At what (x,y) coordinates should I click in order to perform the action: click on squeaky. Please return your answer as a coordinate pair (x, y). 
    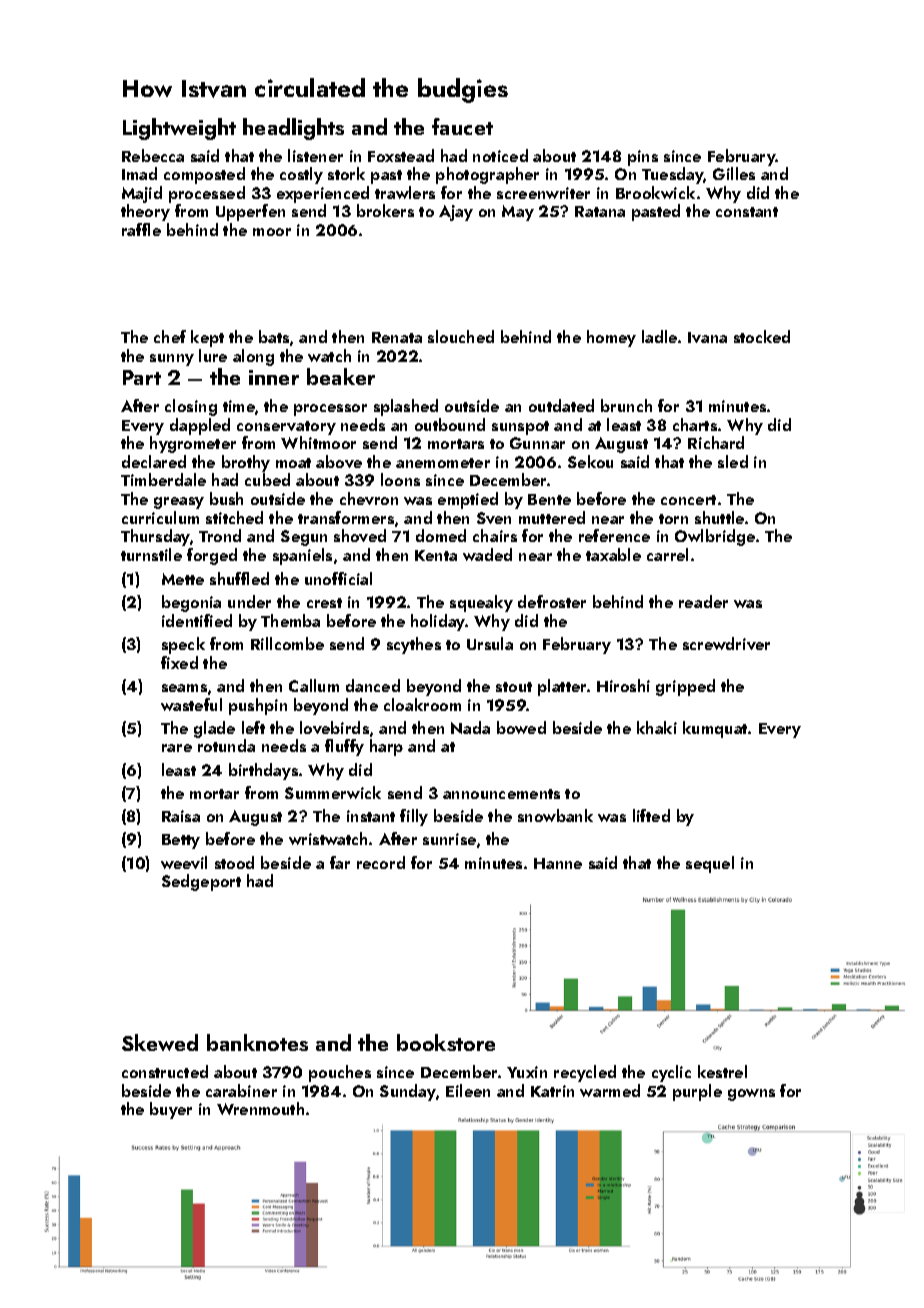
    Looking at the image, I should click on (481, 603).
